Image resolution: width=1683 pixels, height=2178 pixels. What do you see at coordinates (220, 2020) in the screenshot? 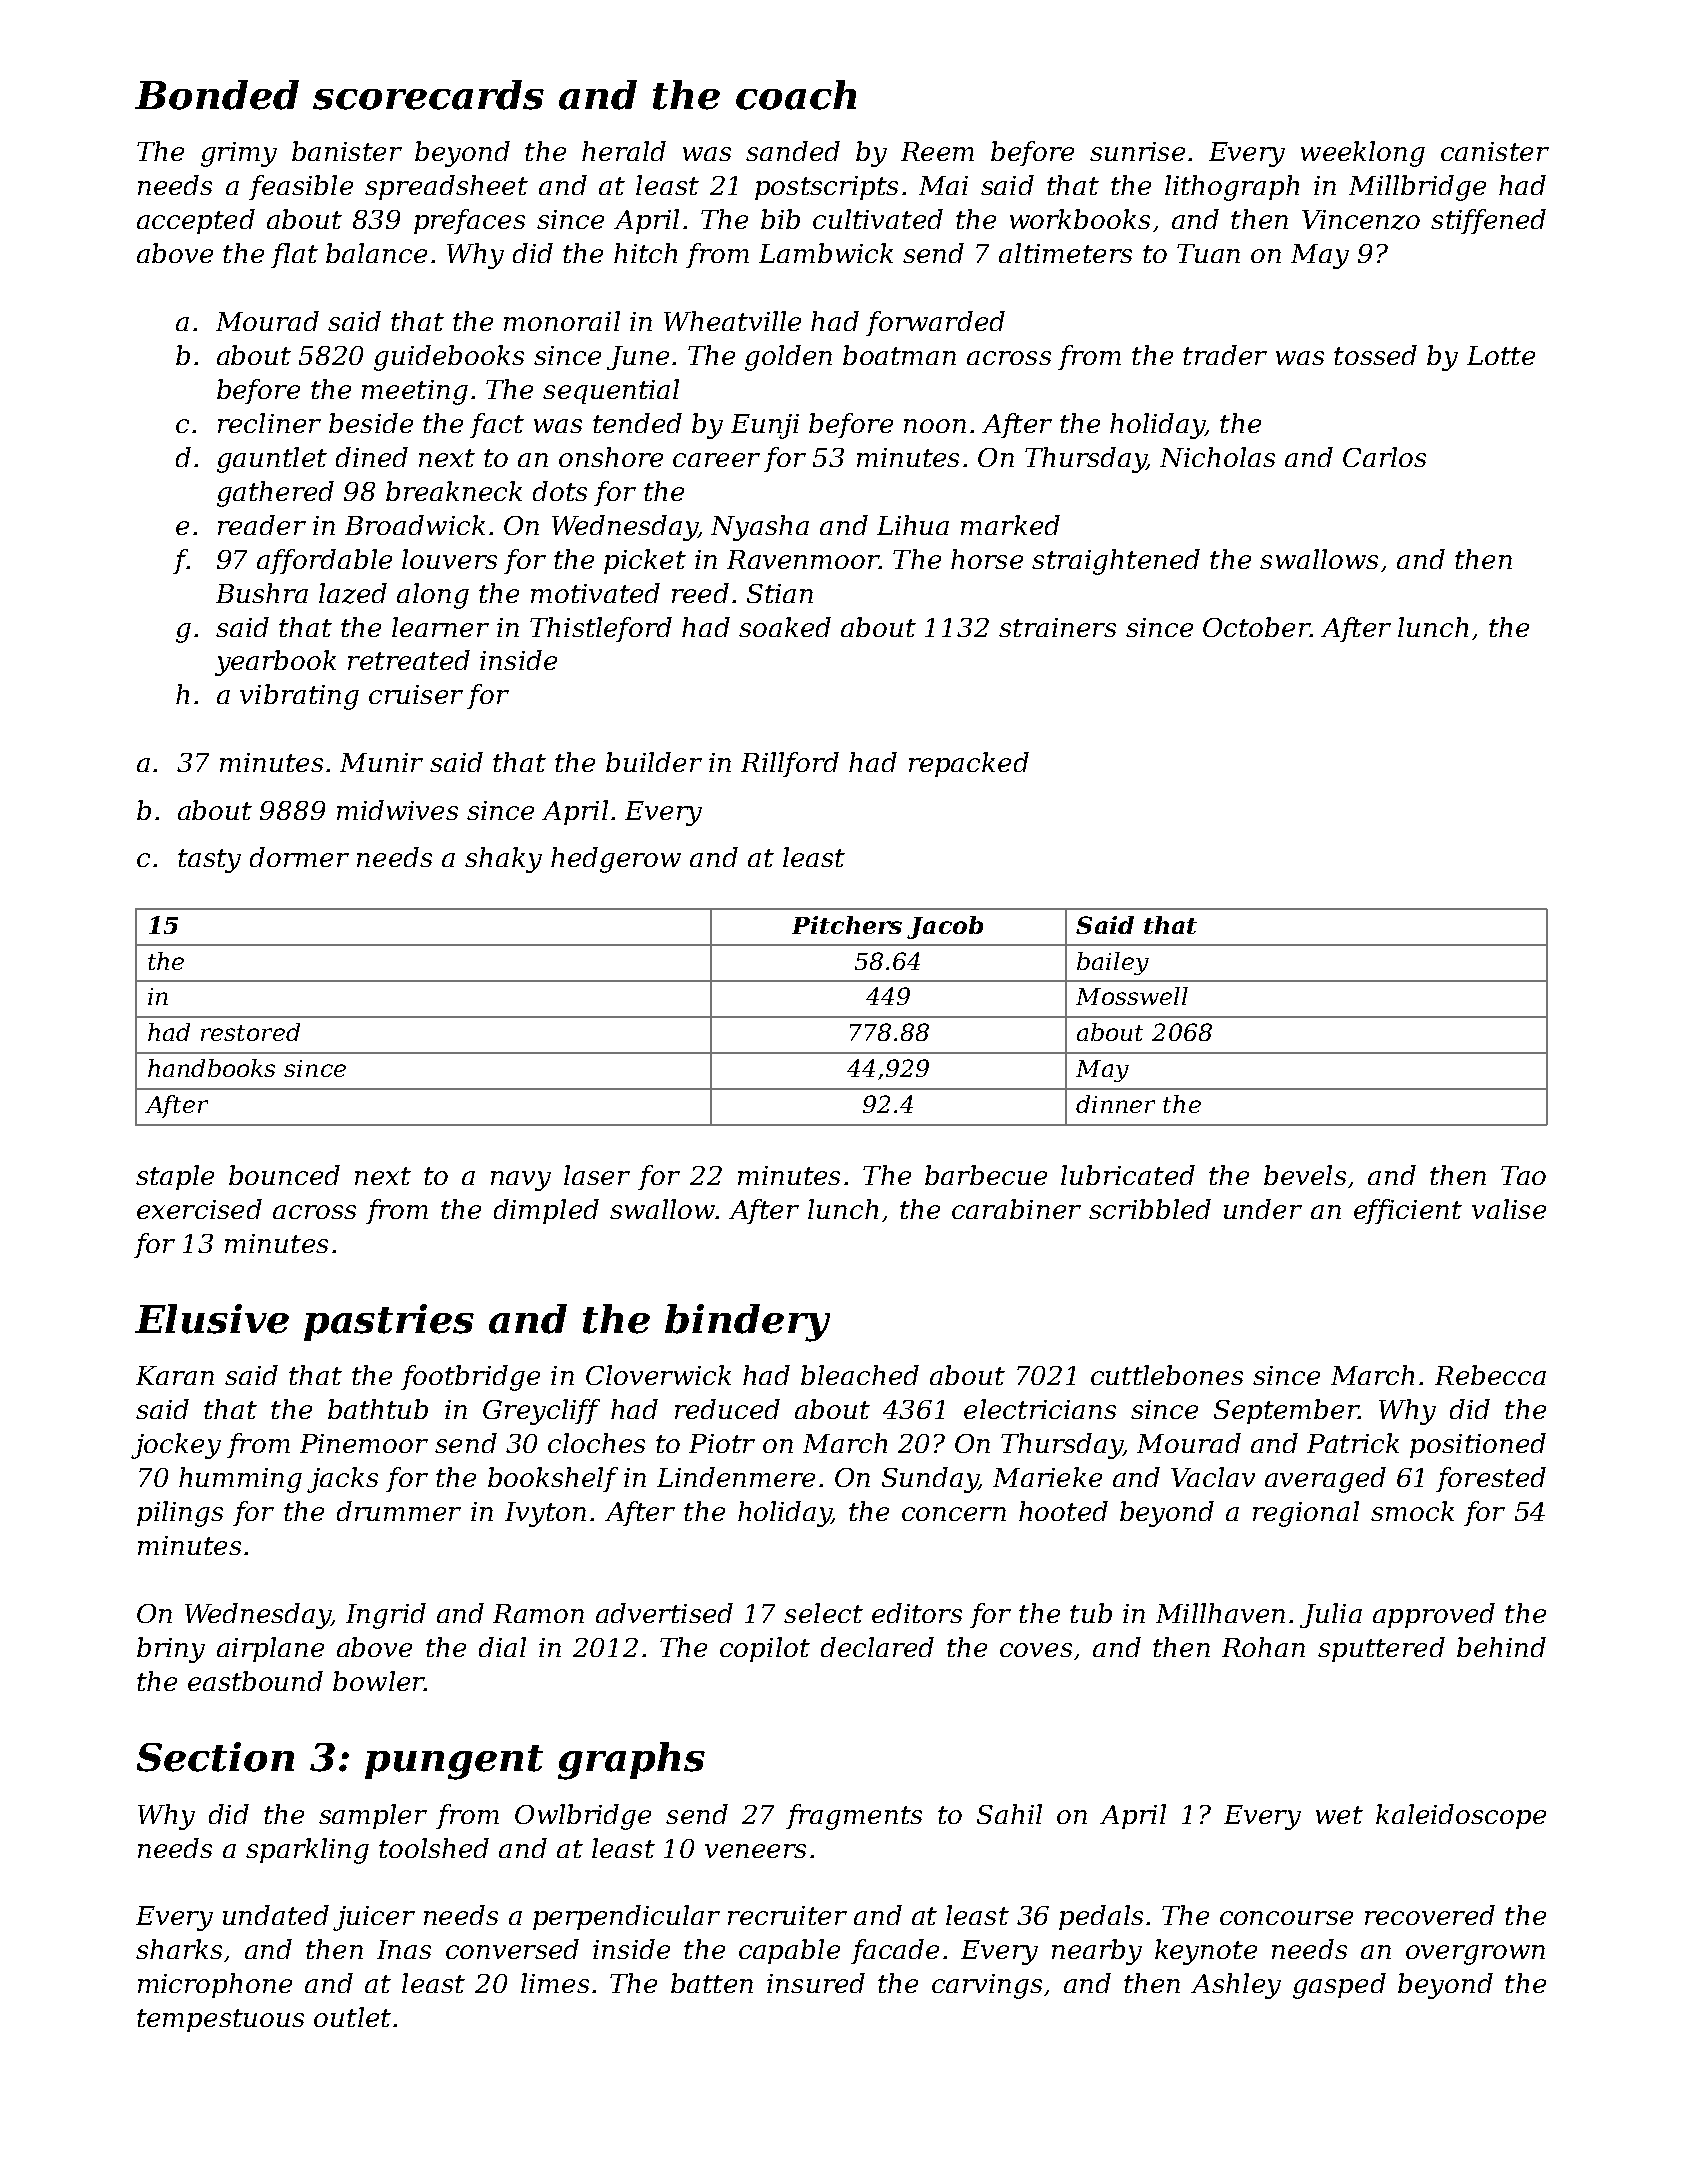
I see `tempestuous` at bounding box center [220, 2020].
